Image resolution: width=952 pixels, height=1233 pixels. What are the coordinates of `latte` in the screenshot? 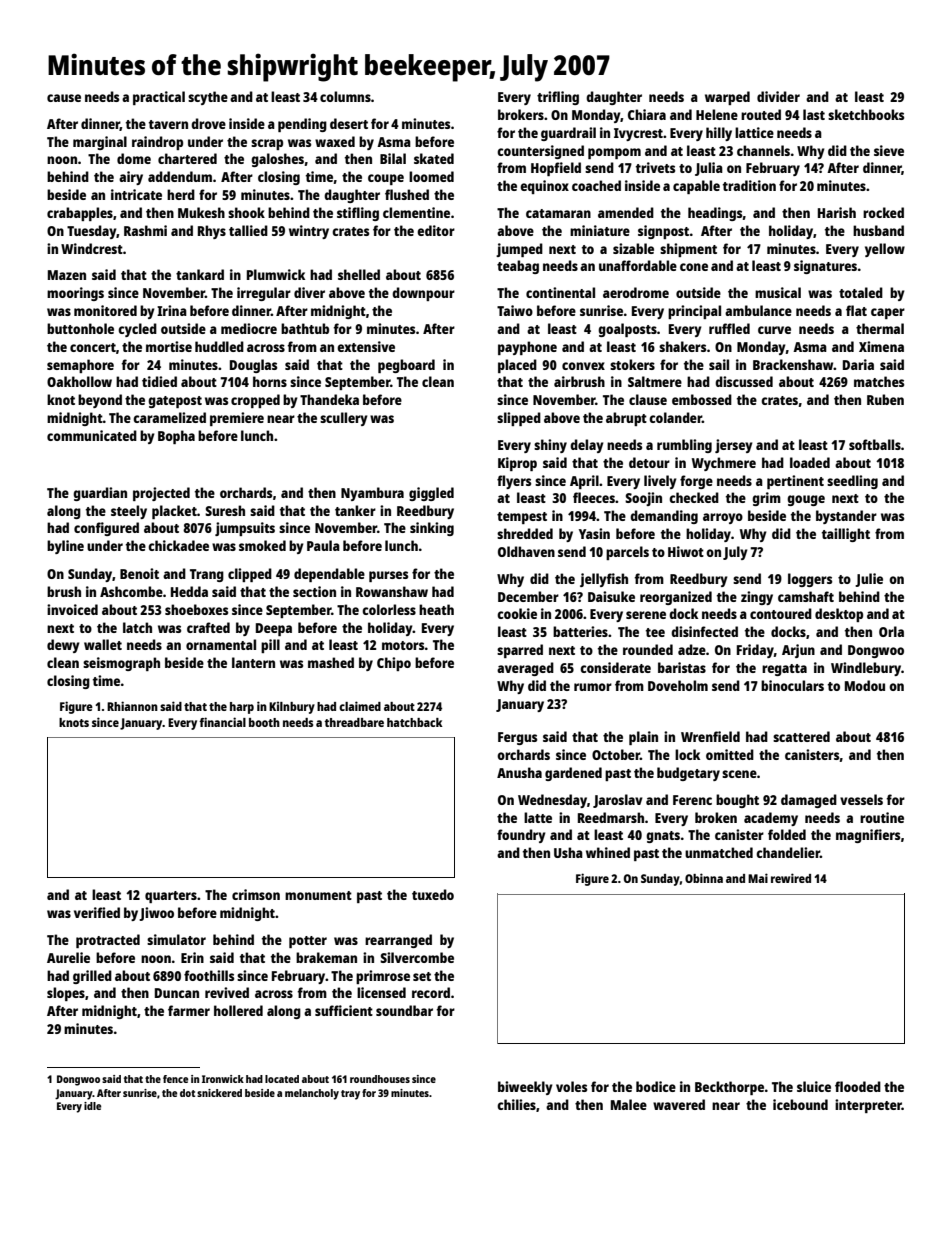 It's located at (538, 817).
